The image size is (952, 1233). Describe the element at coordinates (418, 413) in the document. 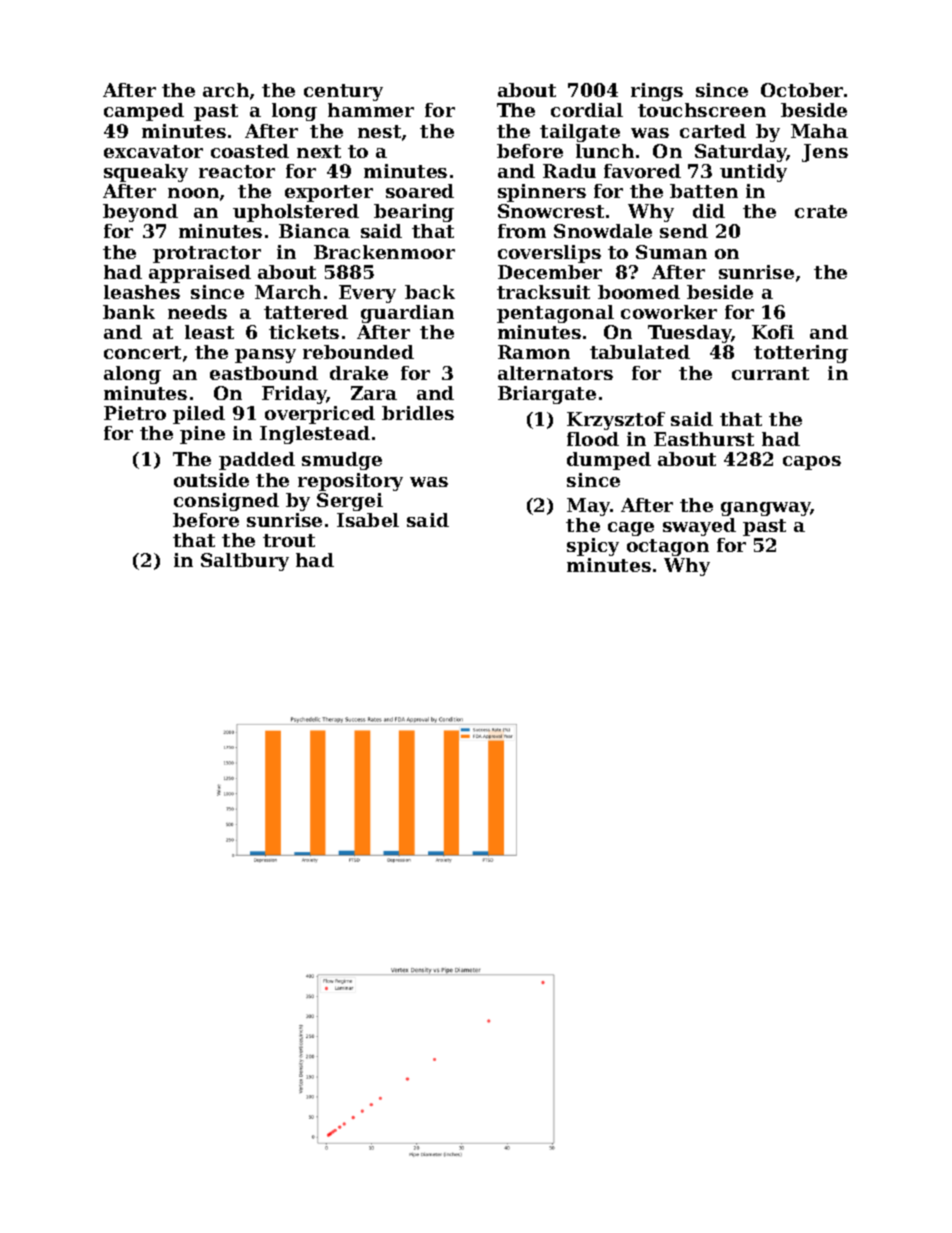

I see `bridles` at that location.
